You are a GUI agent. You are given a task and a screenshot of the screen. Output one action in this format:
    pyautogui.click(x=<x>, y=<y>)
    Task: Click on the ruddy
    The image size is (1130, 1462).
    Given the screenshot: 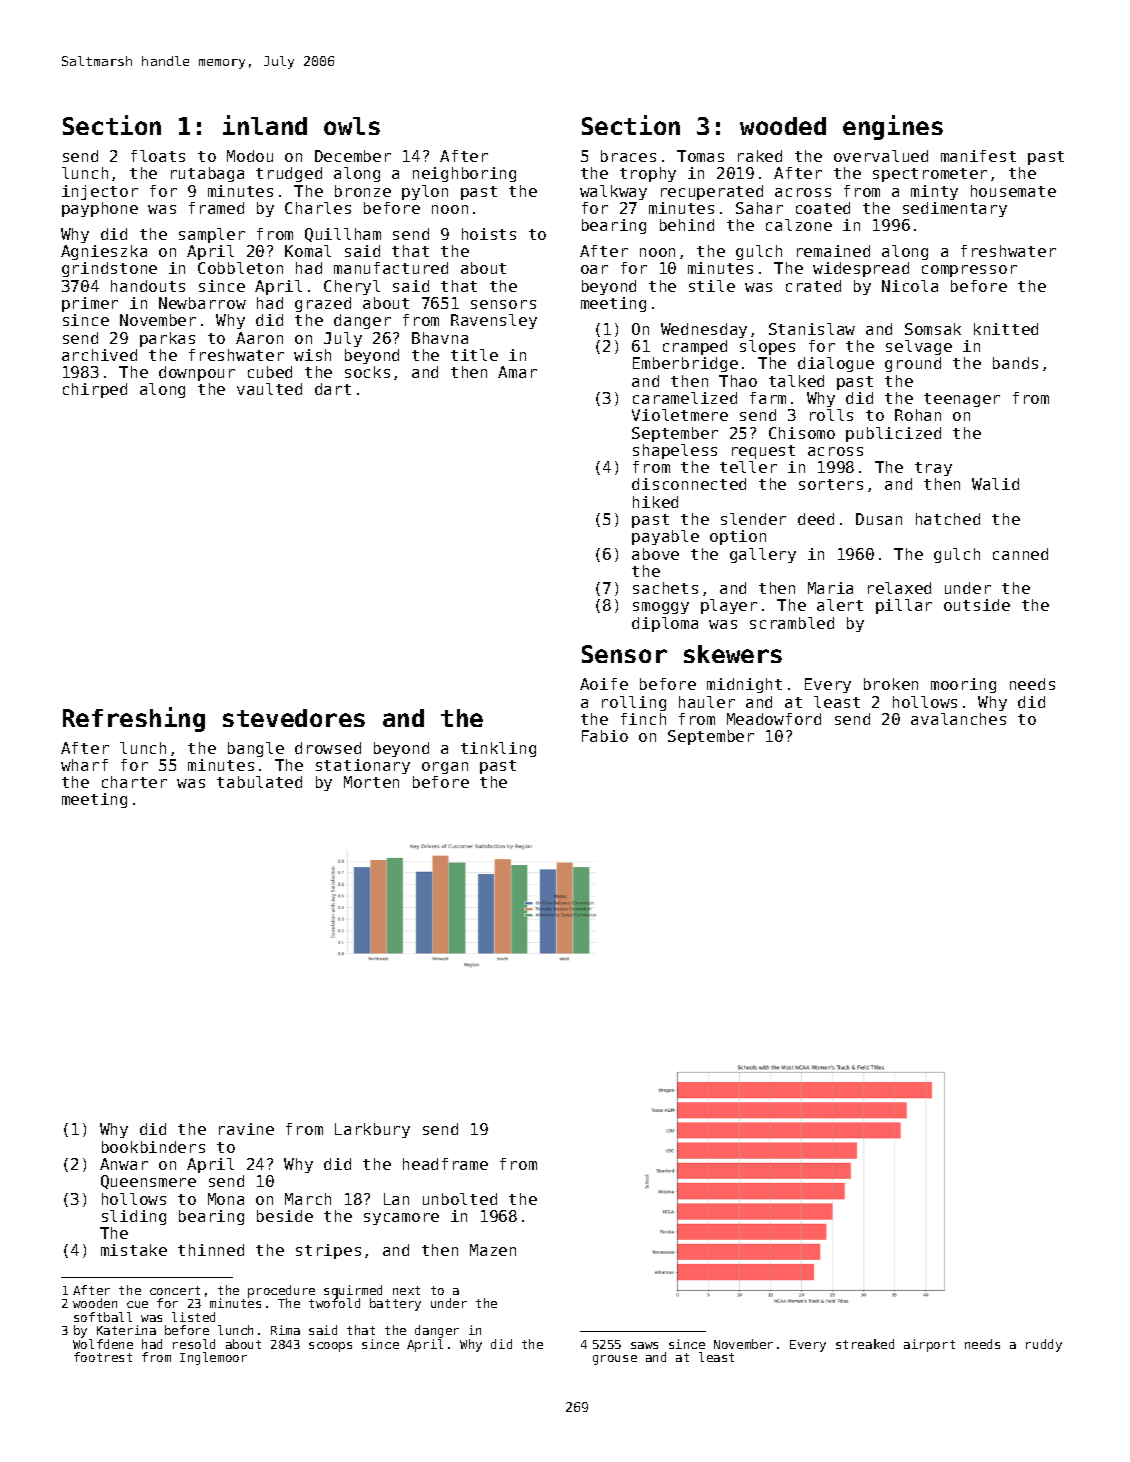 What is the action you would take?
    pyautogui.click(x=1044, y=1345)
